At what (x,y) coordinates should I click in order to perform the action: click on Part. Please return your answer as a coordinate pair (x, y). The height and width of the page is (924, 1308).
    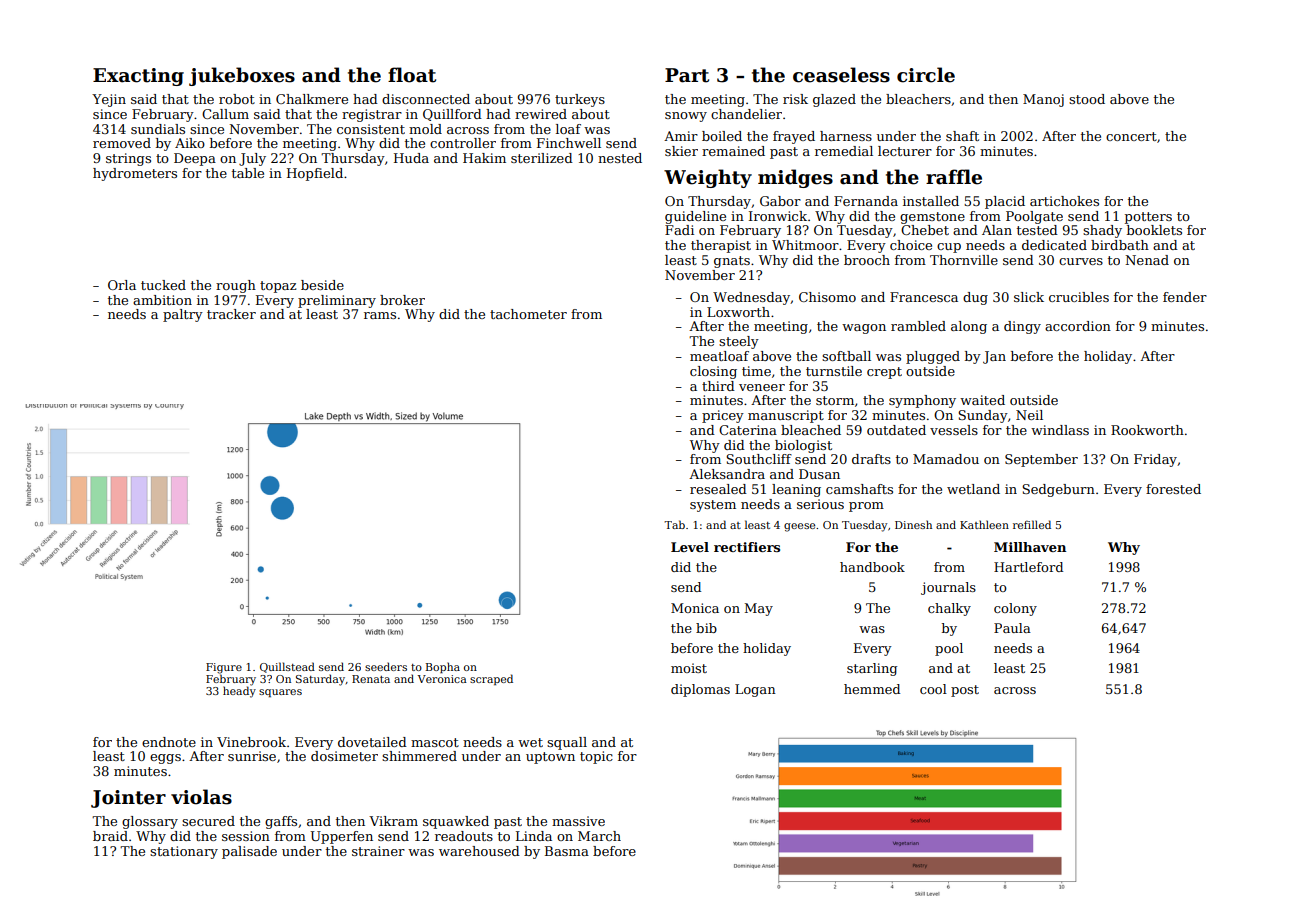
    Looking at the image, I should click on (687, 75).
